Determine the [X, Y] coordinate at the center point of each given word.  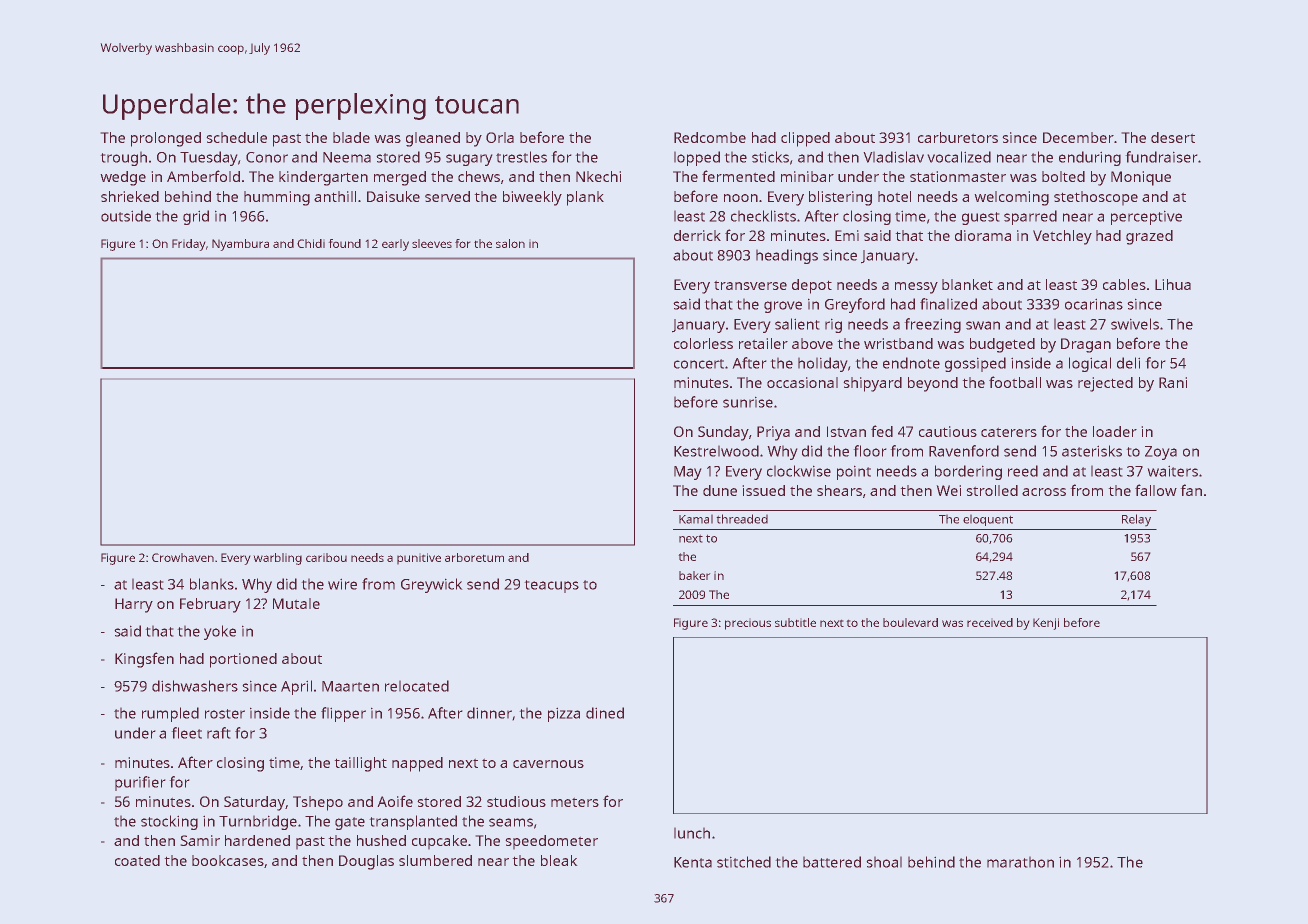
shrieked [130, 196]
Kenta [693, 862]
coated [137, 860]
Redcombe [710, 137]
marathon [1020, 862]
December [1078, 137]
